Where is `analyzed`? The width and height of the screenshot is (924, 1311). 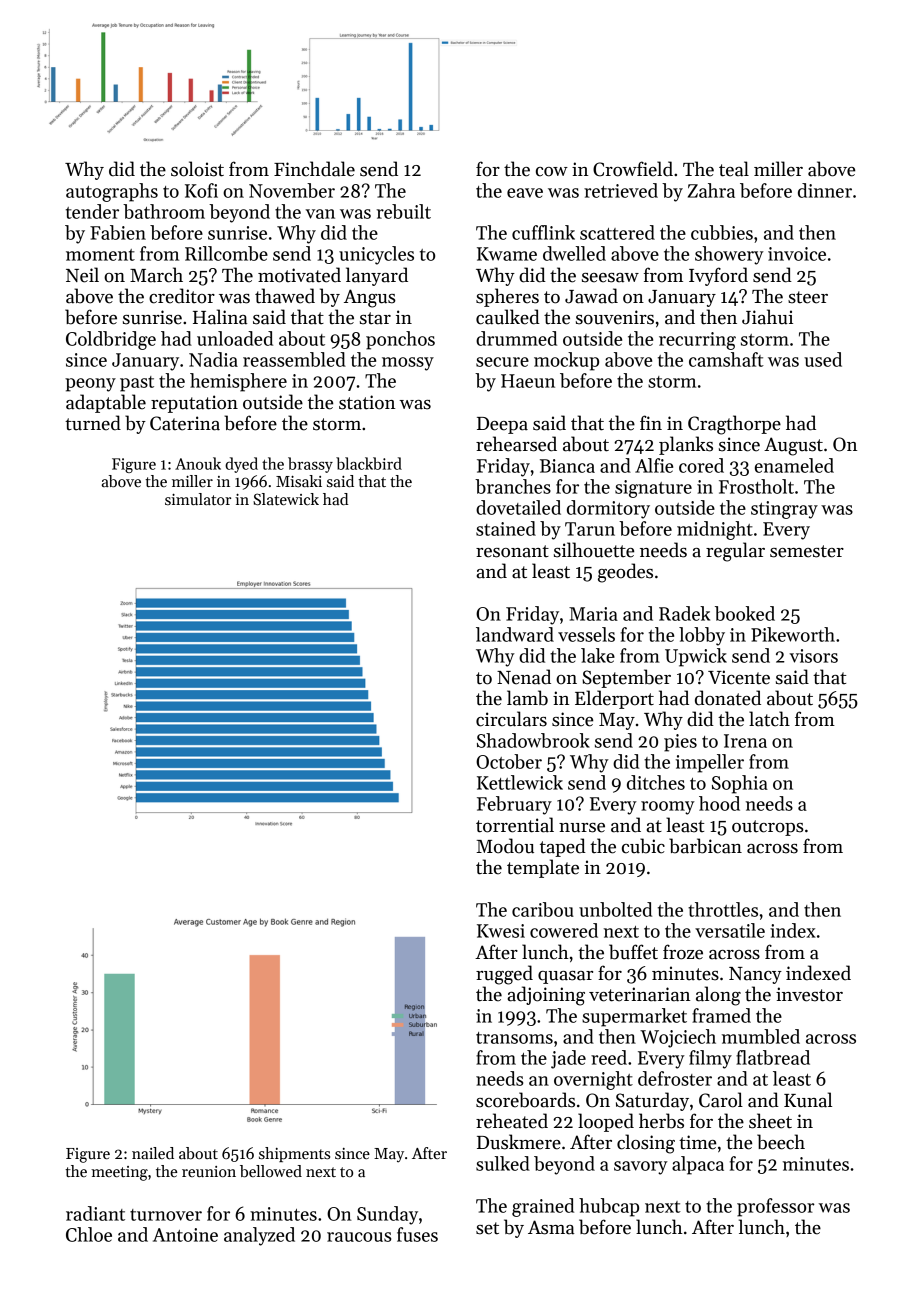 analyzed is located at coordinates (259, 1236).
